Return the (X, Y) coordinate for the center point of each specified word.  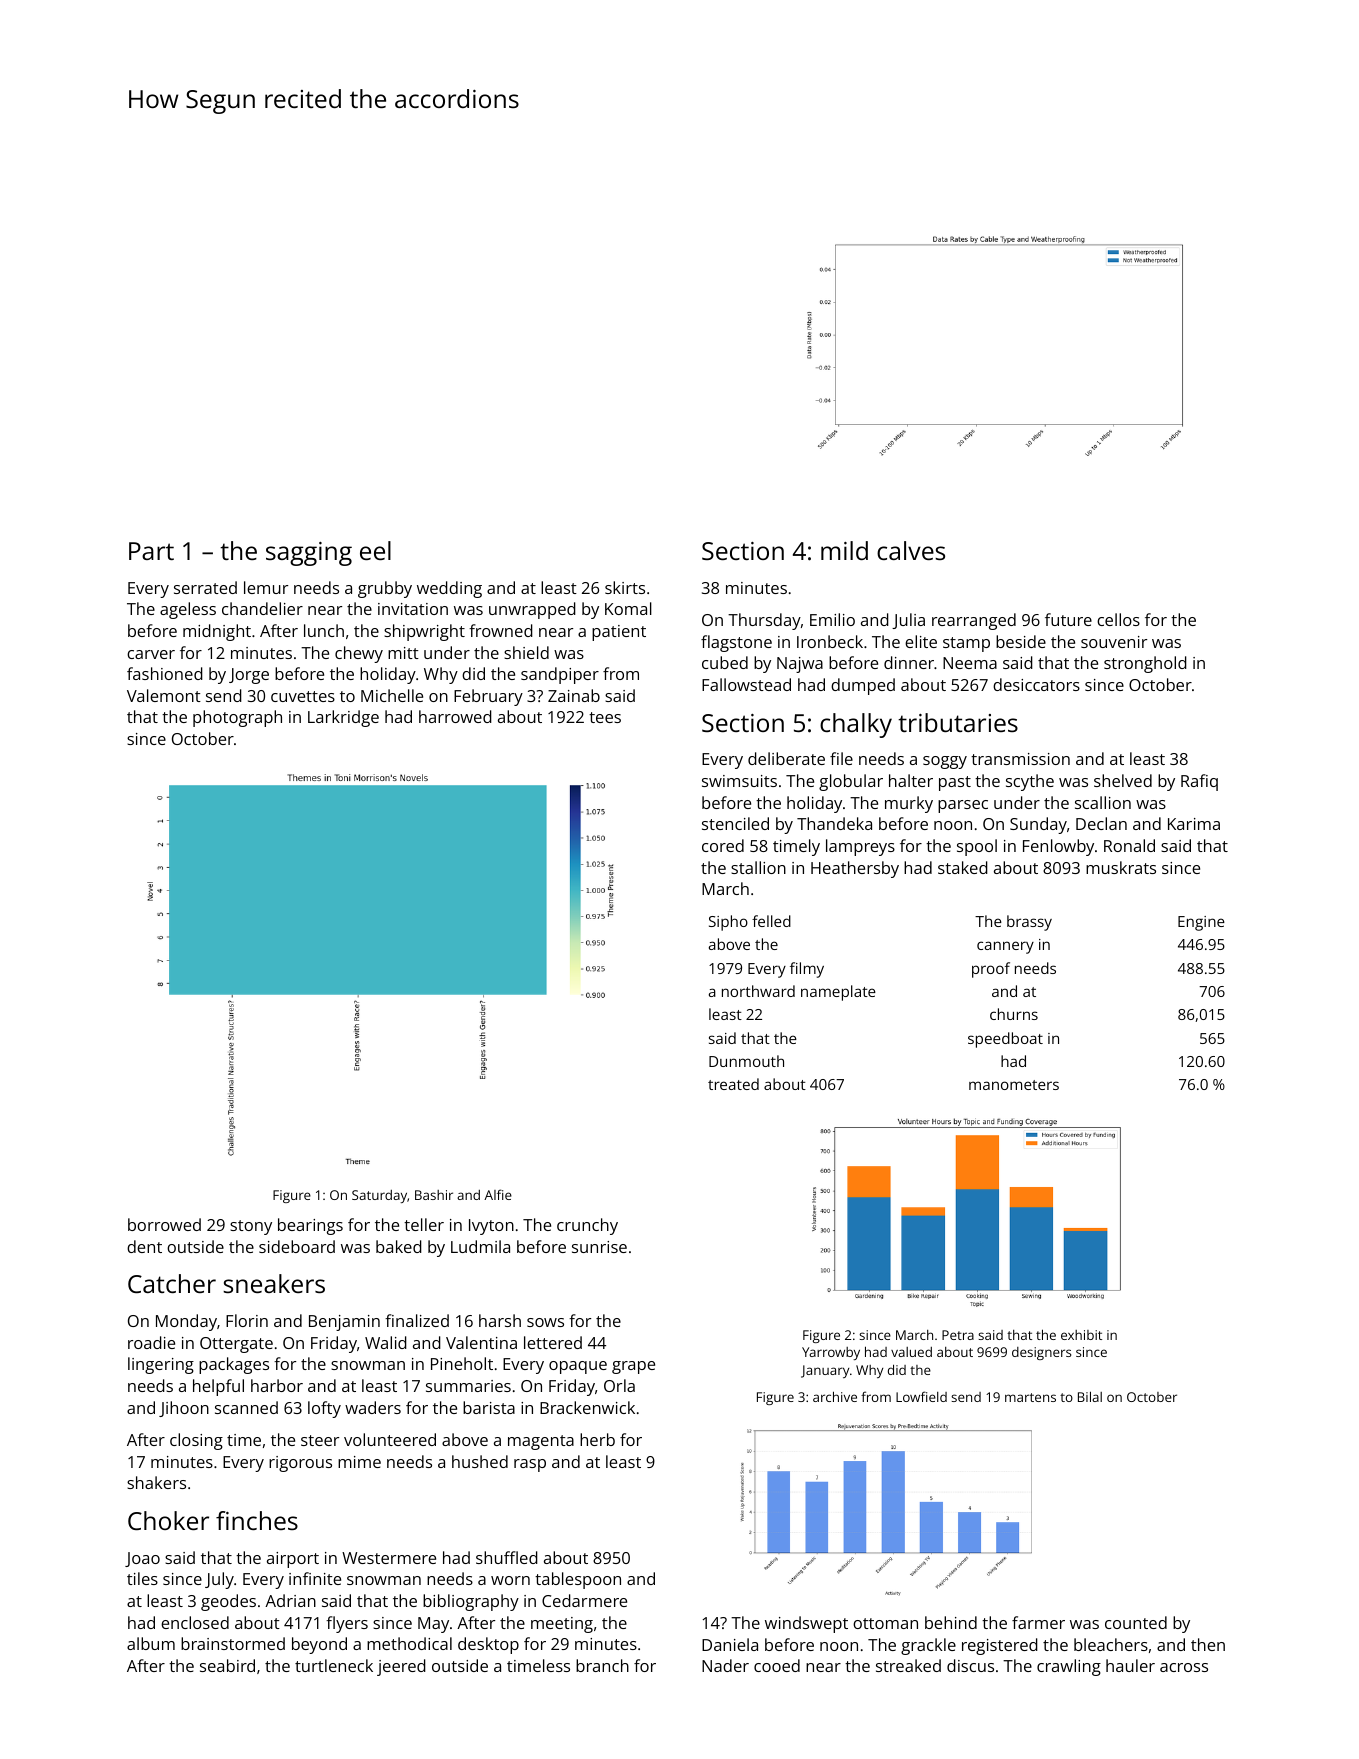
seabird (227, 1665)
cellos (1118, 619)
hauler (1130, 1665)
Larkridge (343, 718)
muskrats (1121, 867)
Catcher (172, 1283)
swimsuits (739, 781)
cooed (777, 1665)
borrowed (164, 1224)
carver (151, 654)
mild (844, 550)
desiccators (1036, 684)
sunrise (599, 1247)
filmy (807, 970)
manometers (1014, 1085)
